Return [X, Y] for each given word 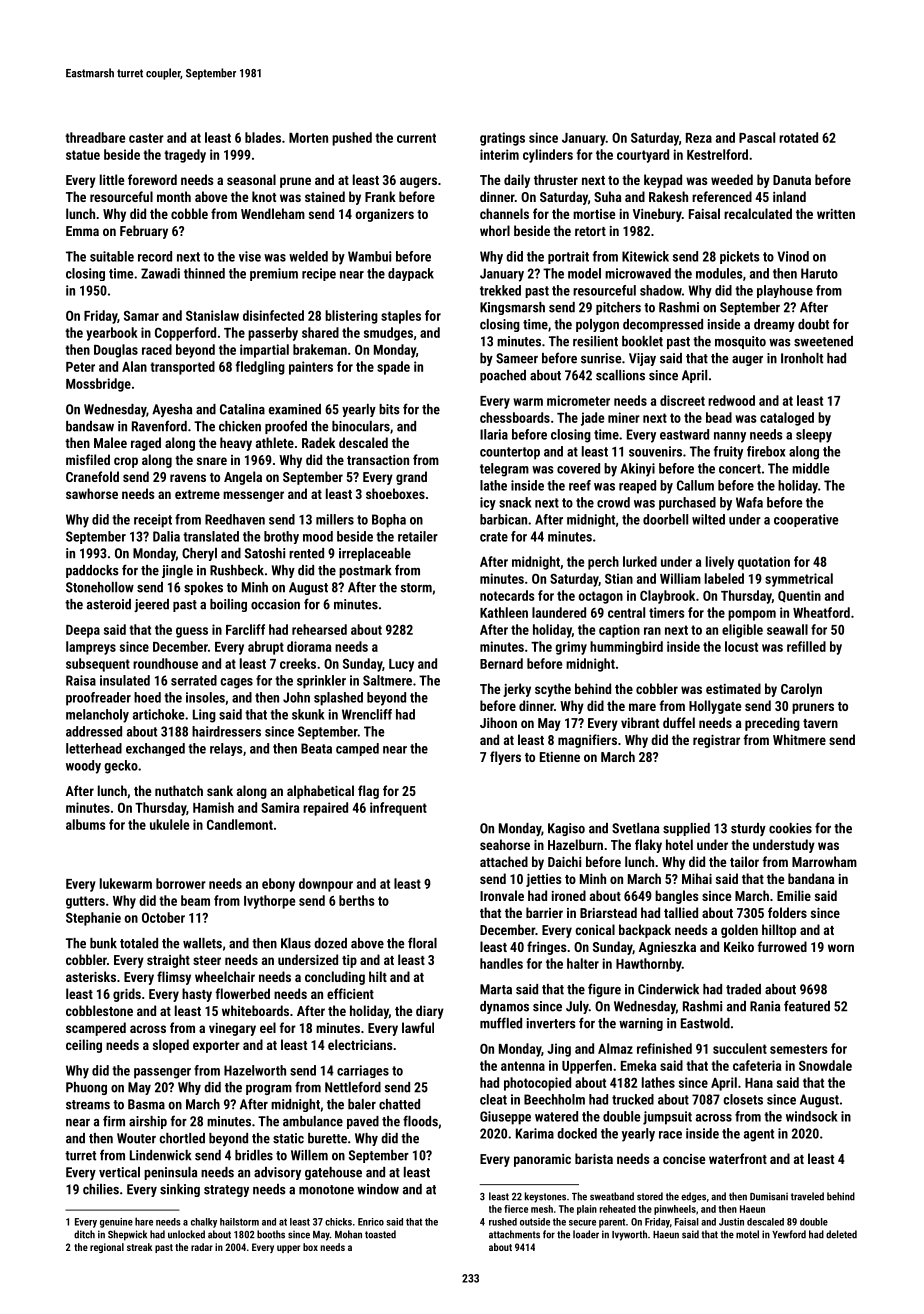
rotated [798, 137]
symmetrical [799, 580]
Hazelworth [255, 1070]
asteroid [109, 604]
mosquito [740, 342]
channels [504, 213]
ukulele [169, 824]
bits [389, 409]
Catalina [242, 409]
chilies [101, 1189]
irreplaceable [375, 554]
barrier [544, 912]
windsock [812, 1116]
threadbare [95, 137]
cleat [493, 1099]
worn [841, 948]
